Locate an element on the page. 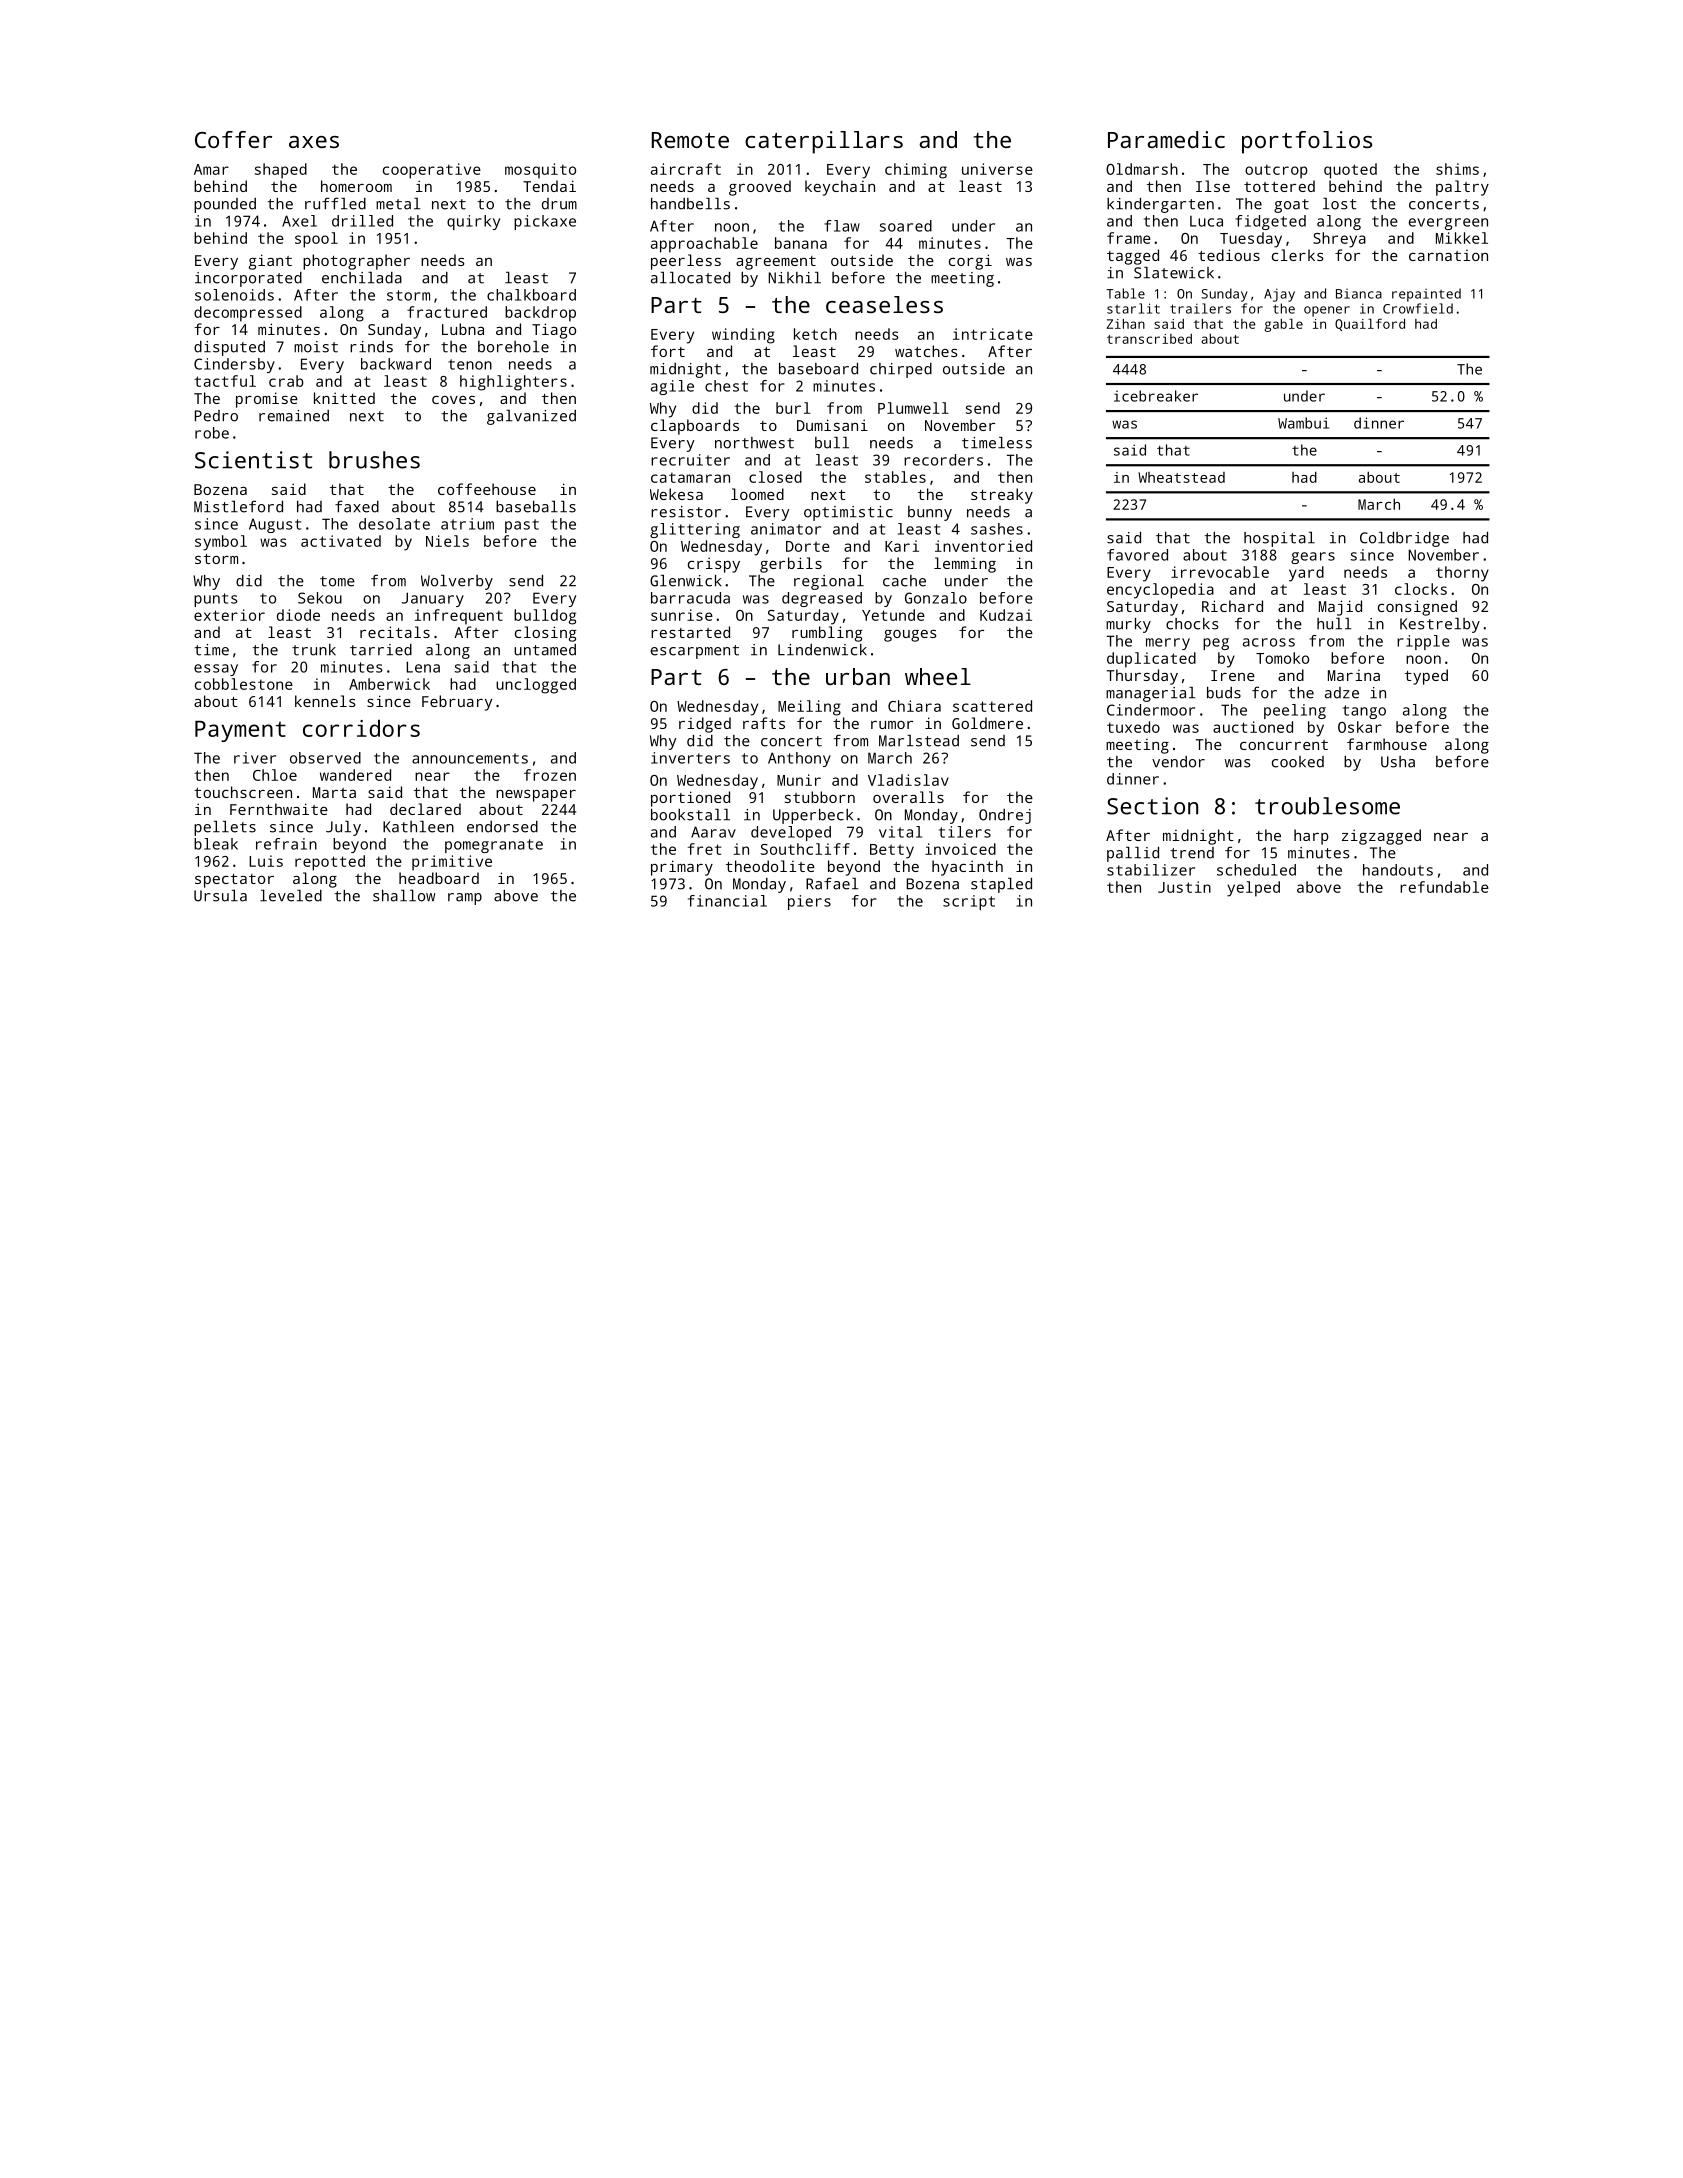  scattered is located at coordinates (992, 706).
